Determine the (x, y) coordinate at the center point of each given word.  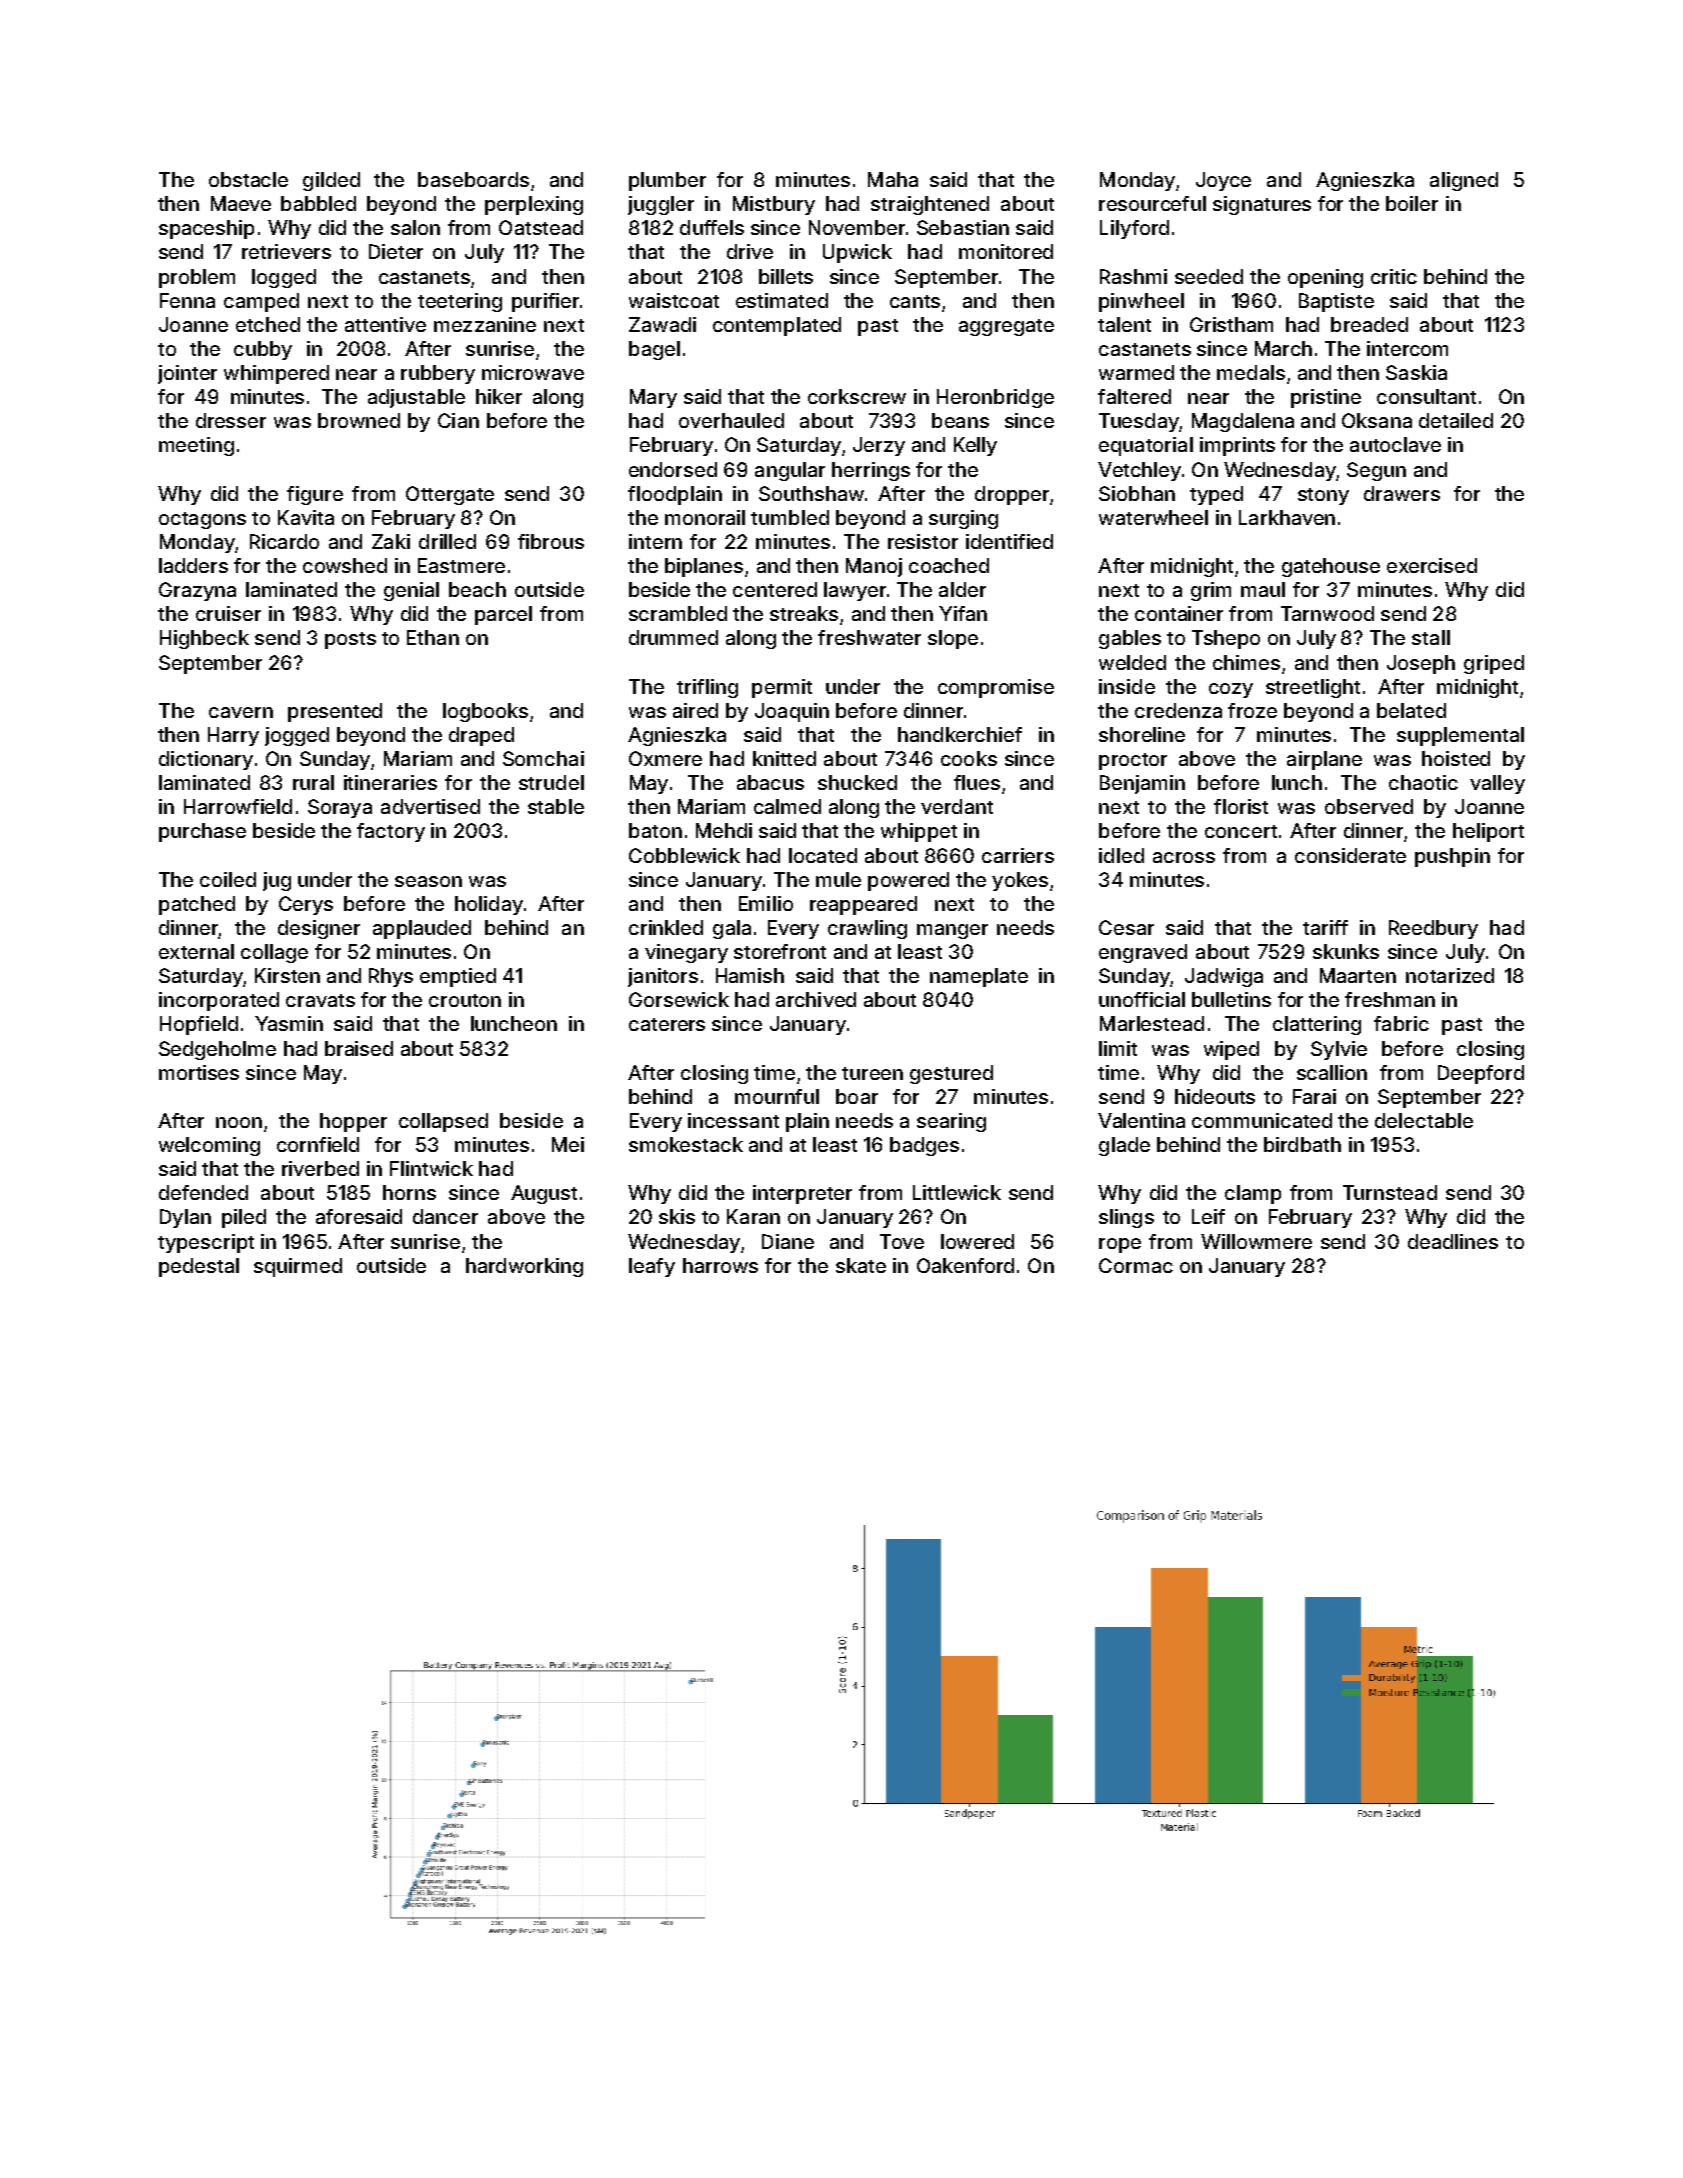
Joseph (1421, 664)
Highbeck (204, 639)
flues (977, 782)
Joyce (1223, 181)
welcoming (209, 1146)
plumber (667, 181)
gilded (331, 181)
